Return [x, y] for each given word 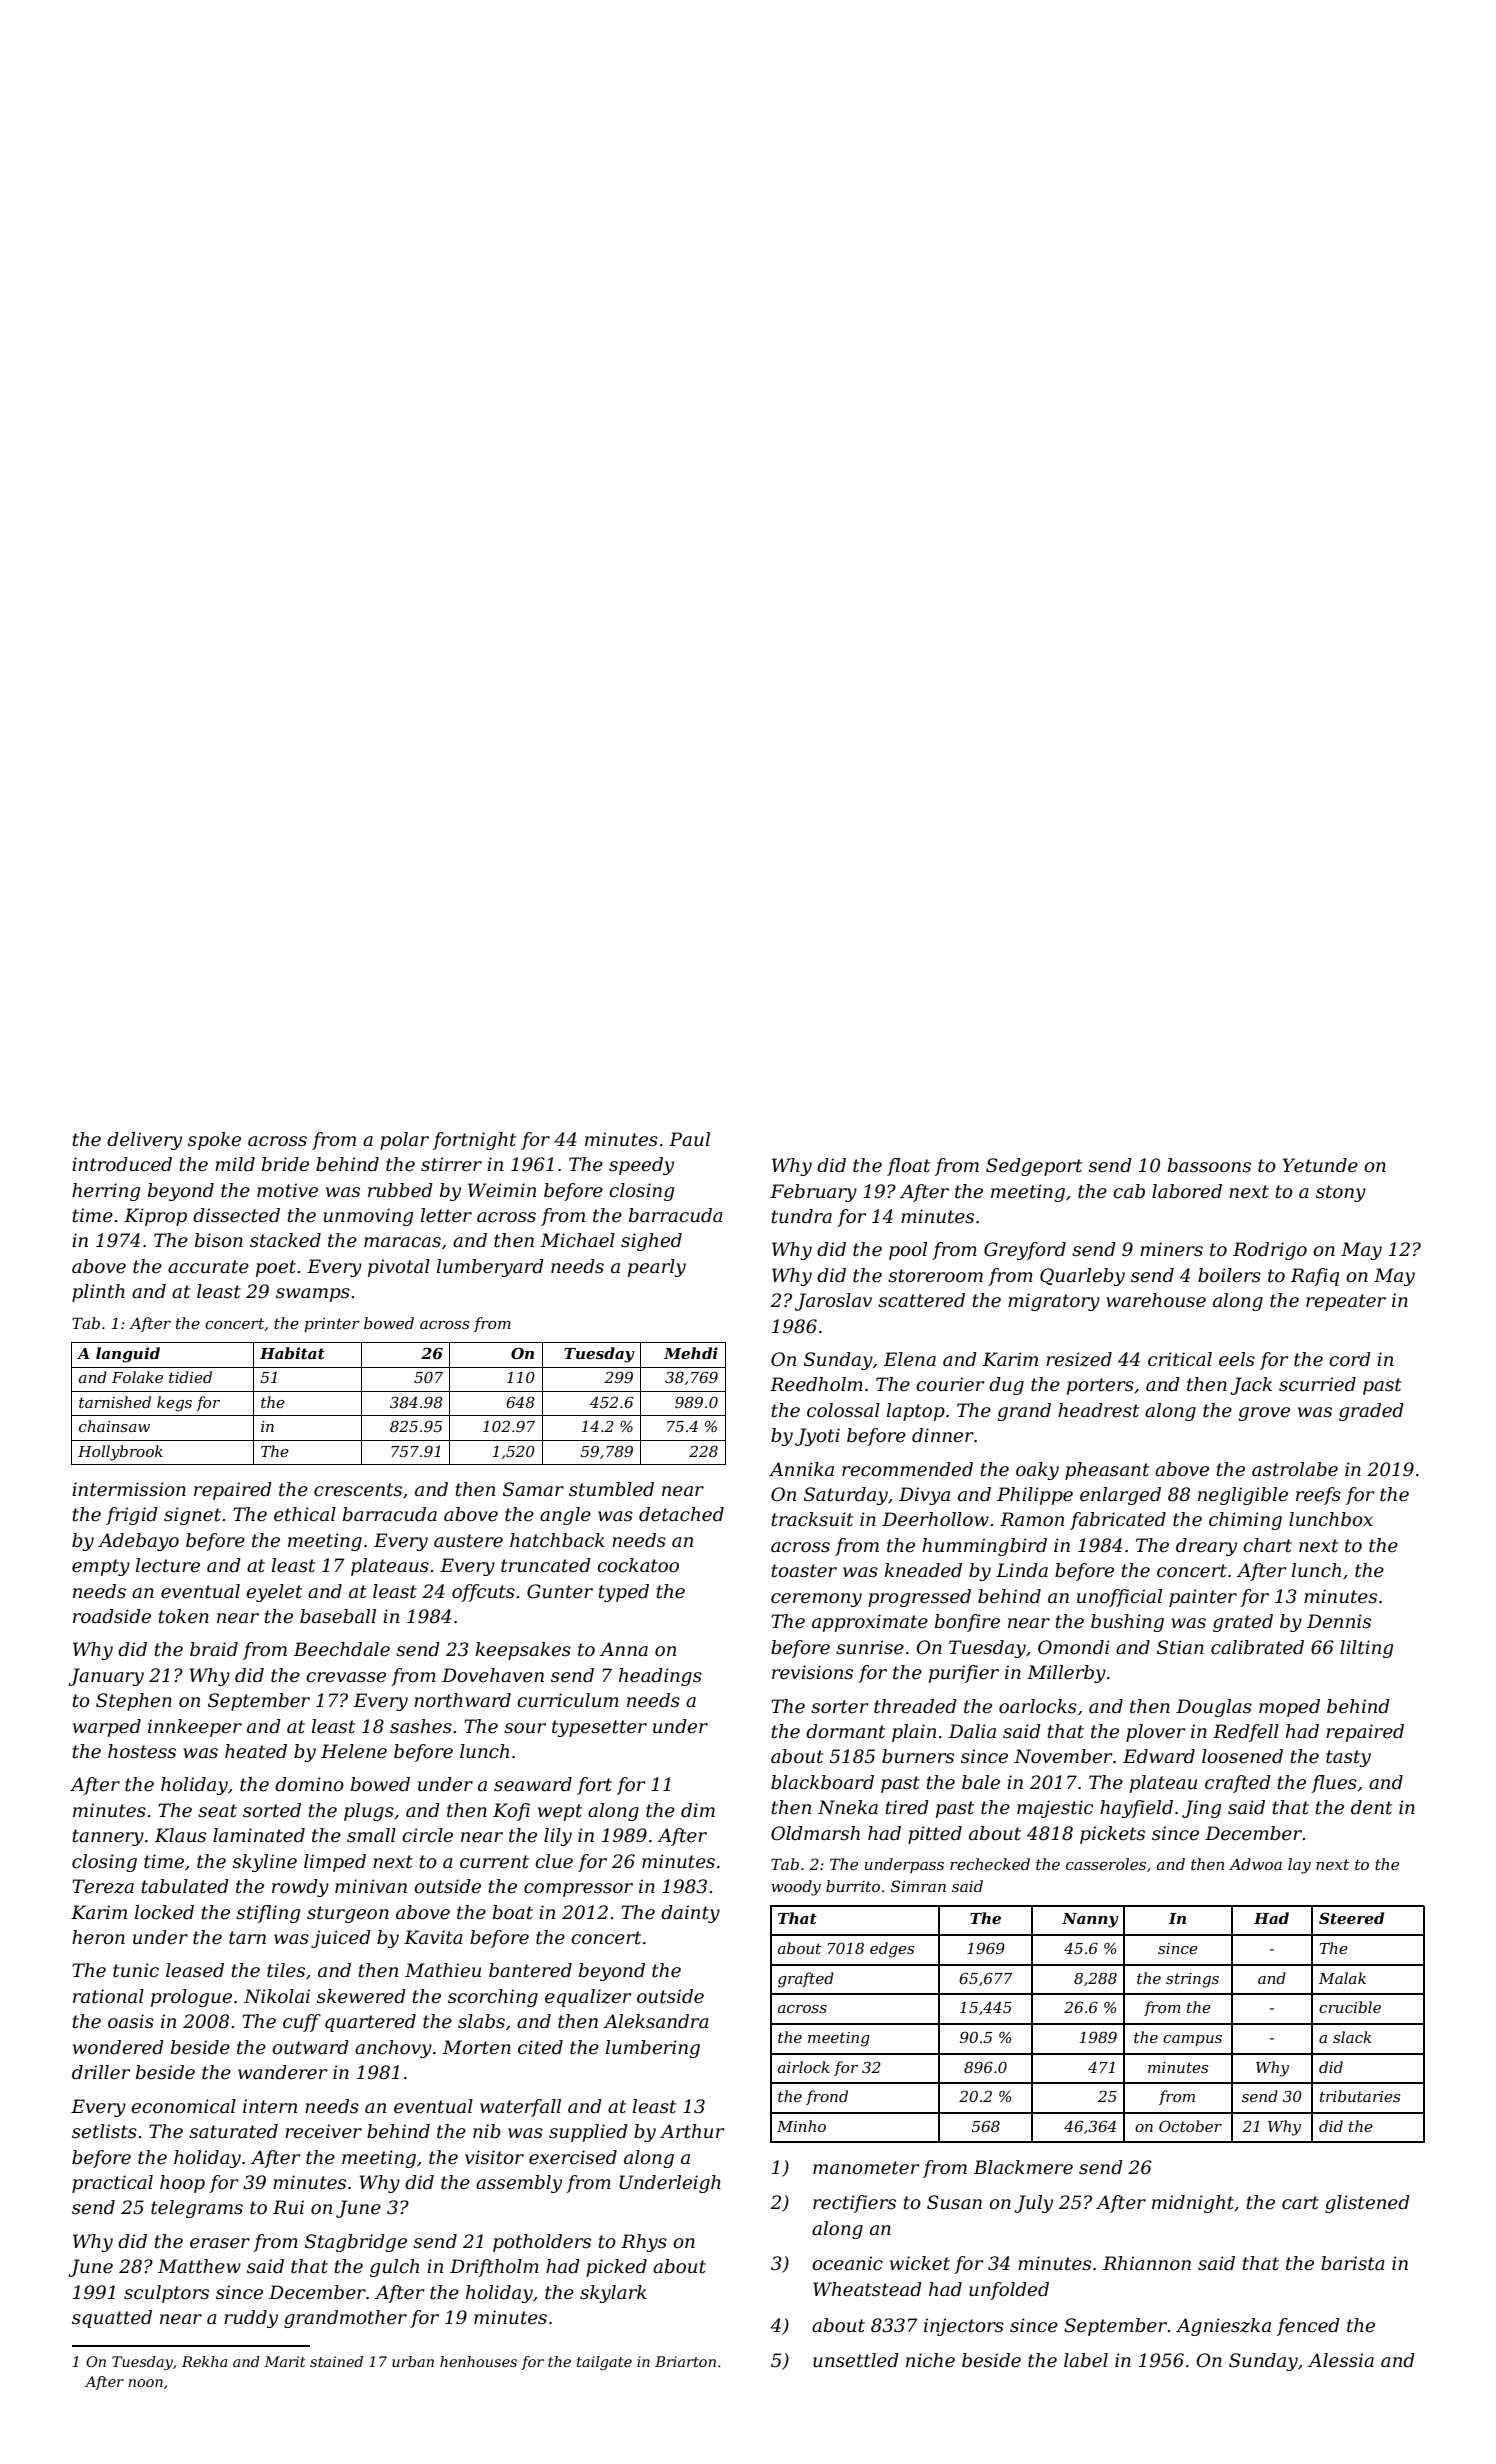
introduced [122, 1164]
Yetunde [1320, 1165]
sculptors [166, 2294]
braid [214, 1649]
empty [101, 1567]
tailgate [604, 2363]
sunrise [870, 1647]
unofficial [1119, 1598]
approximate [870, 1623]
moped [1289, 1708]
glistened [1367, 2204]
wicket [920, 2263]
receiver [323, 2131]
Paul [689, 1139]
